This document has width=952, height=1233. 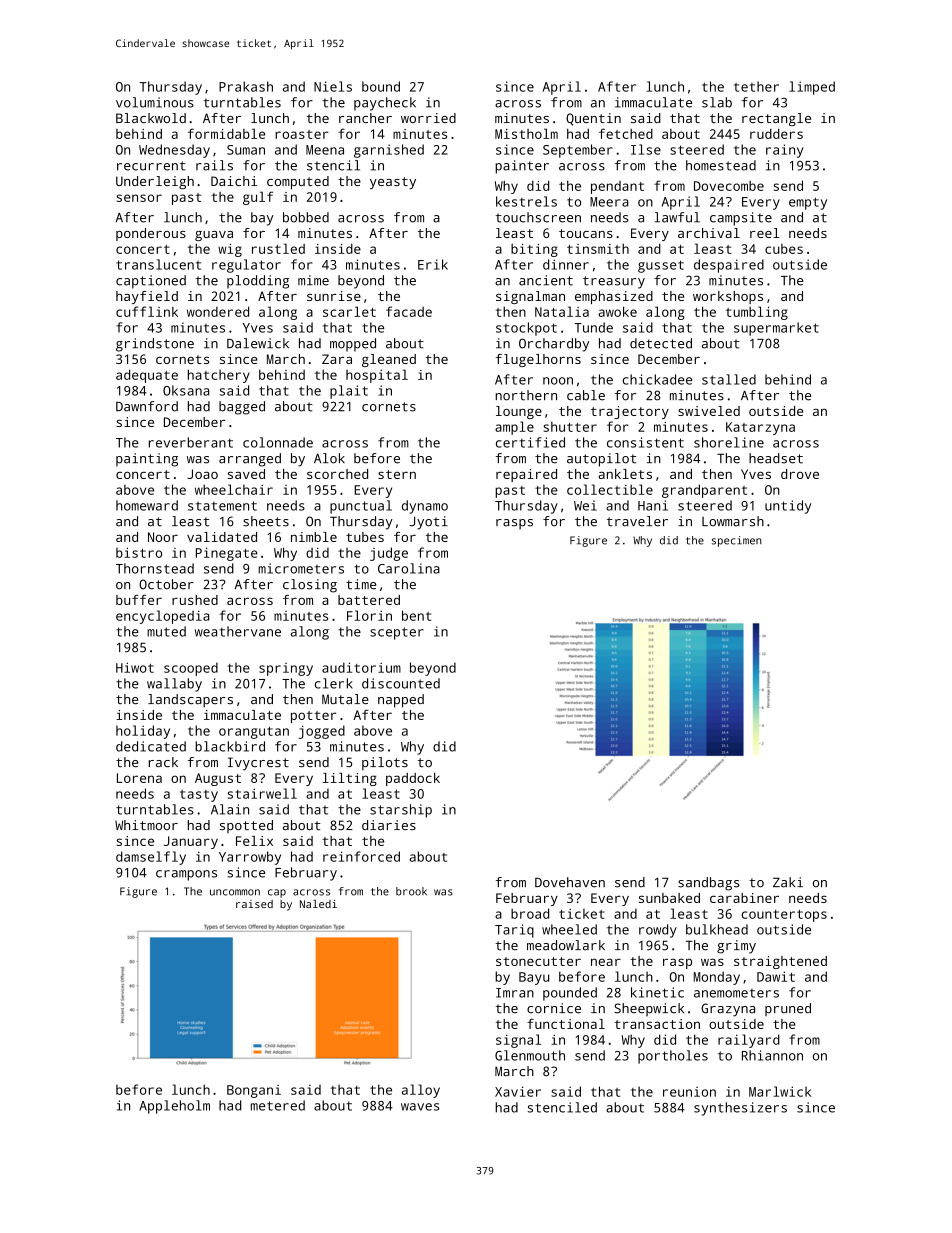 I want to click on roaster, so click(x=302, y=134).
